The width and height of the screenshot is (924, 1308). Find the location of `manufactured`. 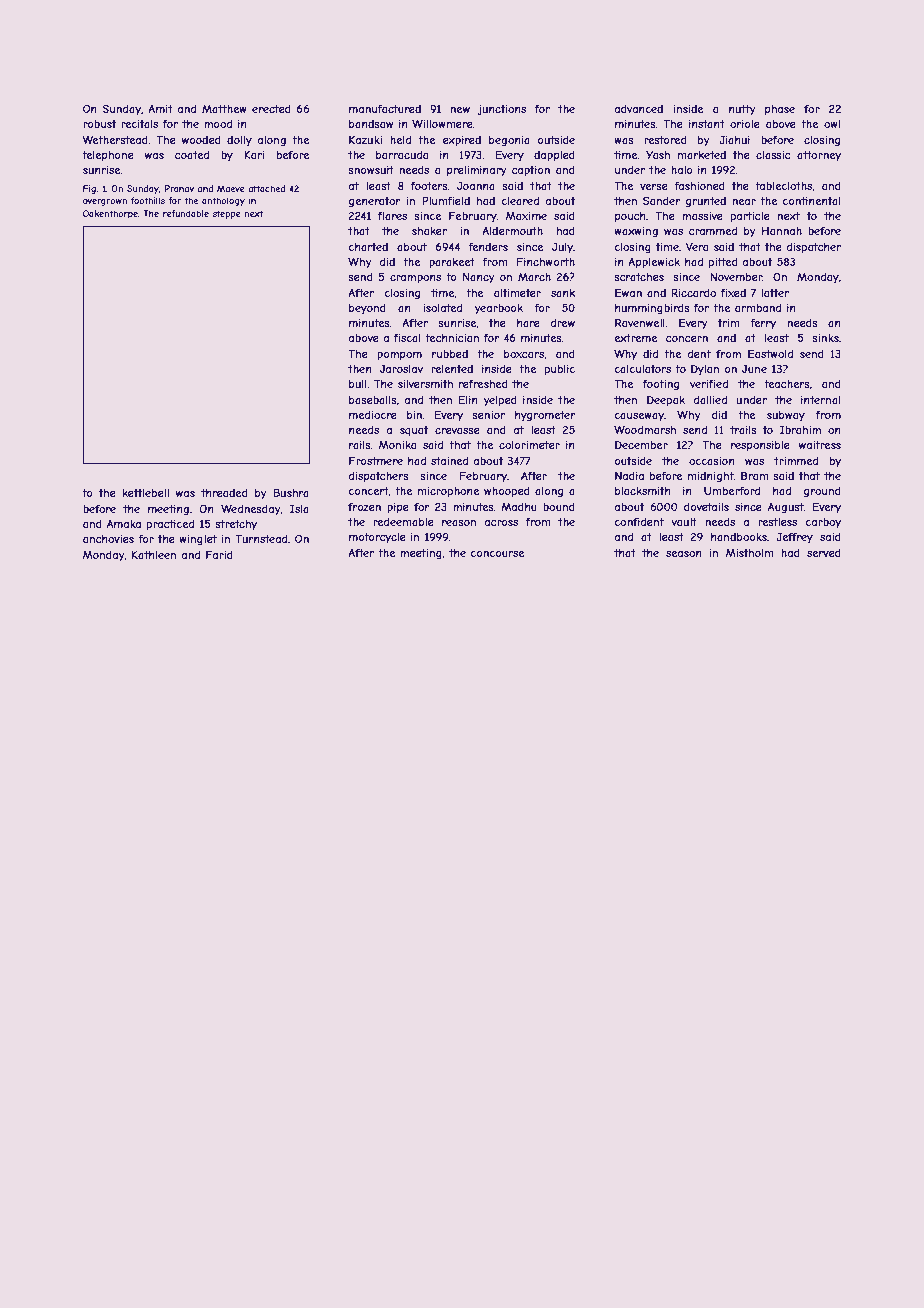

manufactured is located at coordinates (385, 109).
